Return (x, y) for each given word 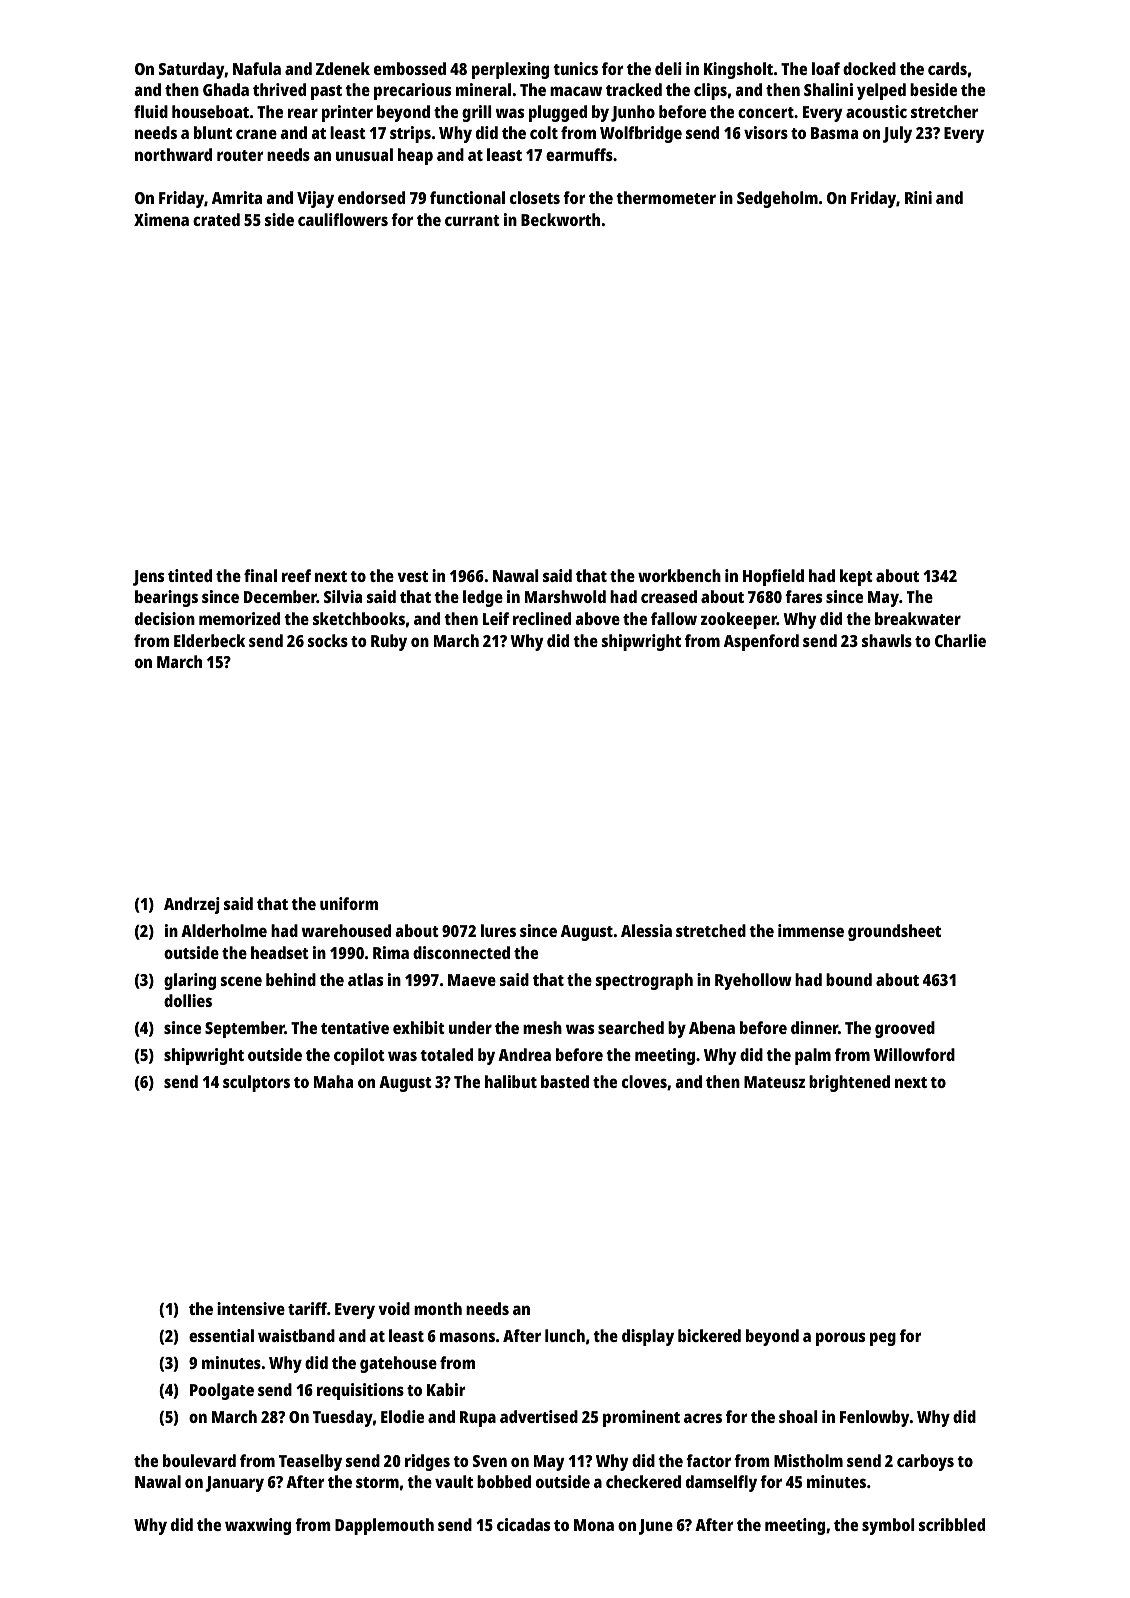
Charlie (960, 640)
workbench (679, 575)
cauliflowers (343, 219)
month (438, 1308)
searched (631, 1027)
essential (221, 1335)
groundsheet (894, 932)
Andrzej (192, 905)
